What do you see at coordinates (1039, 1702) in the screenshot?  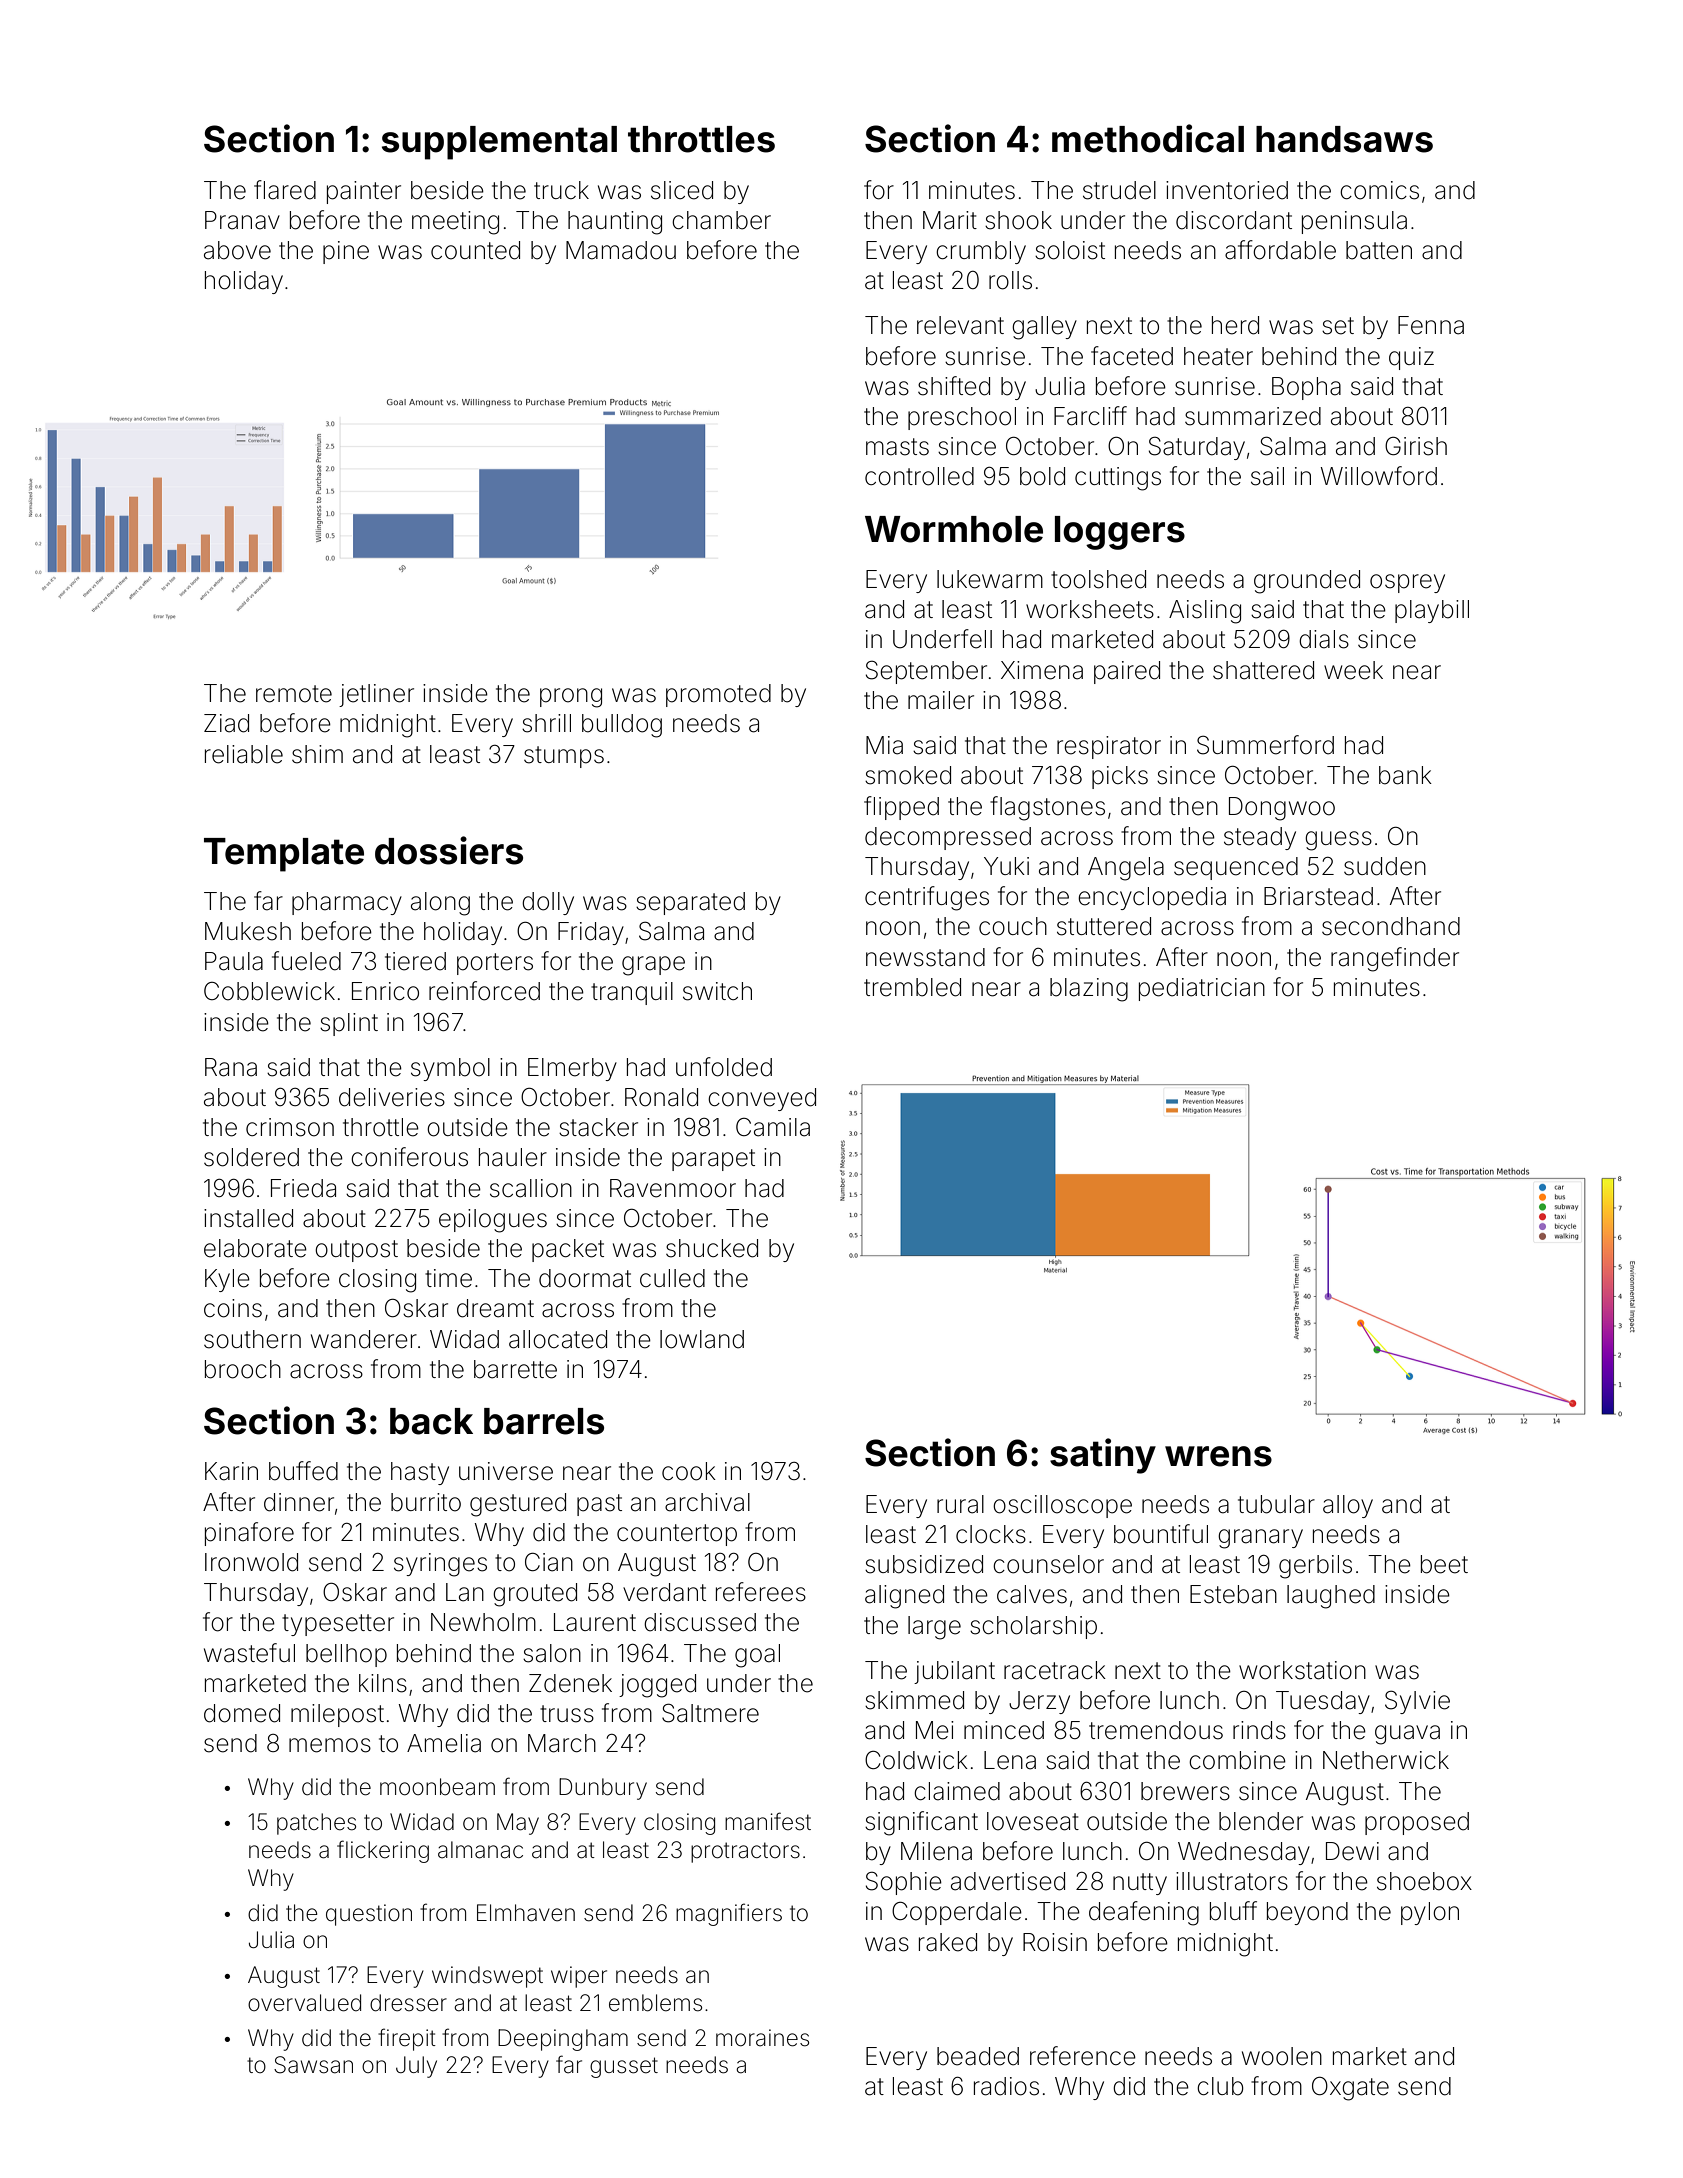 I see `Jerzy` at bounding box center [1039, 1702].
